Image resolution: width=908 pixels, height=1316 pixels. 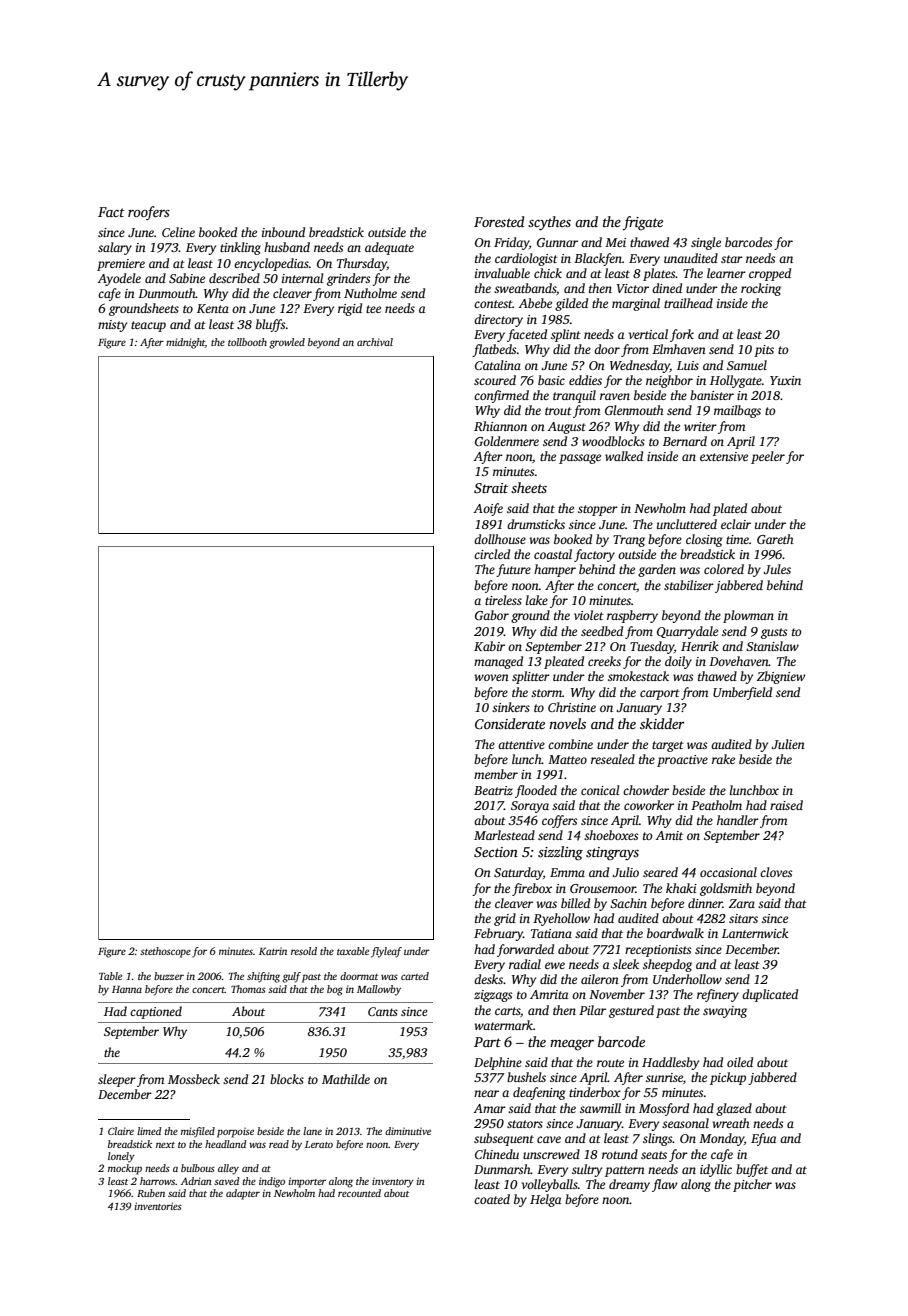 What do you see at coordinates (359, 1193) in the screenshot?
I see `recounted` at bounding box center [359, 1193].
